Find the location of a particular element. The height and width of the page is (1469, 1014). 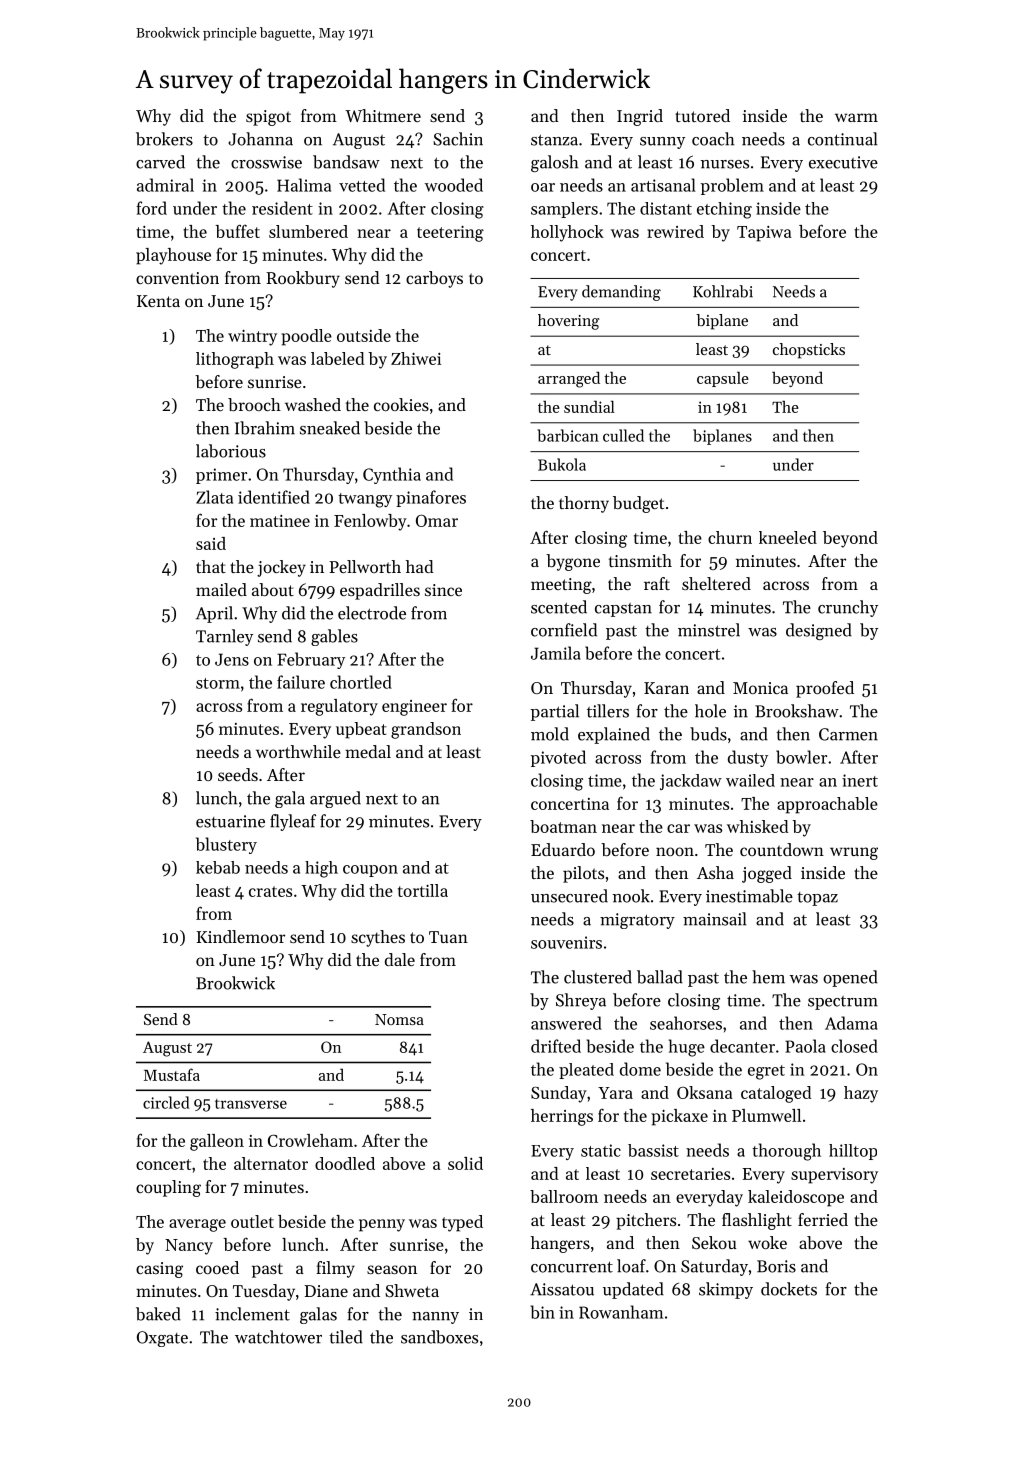

washed is located at coordinates (313, 404).
